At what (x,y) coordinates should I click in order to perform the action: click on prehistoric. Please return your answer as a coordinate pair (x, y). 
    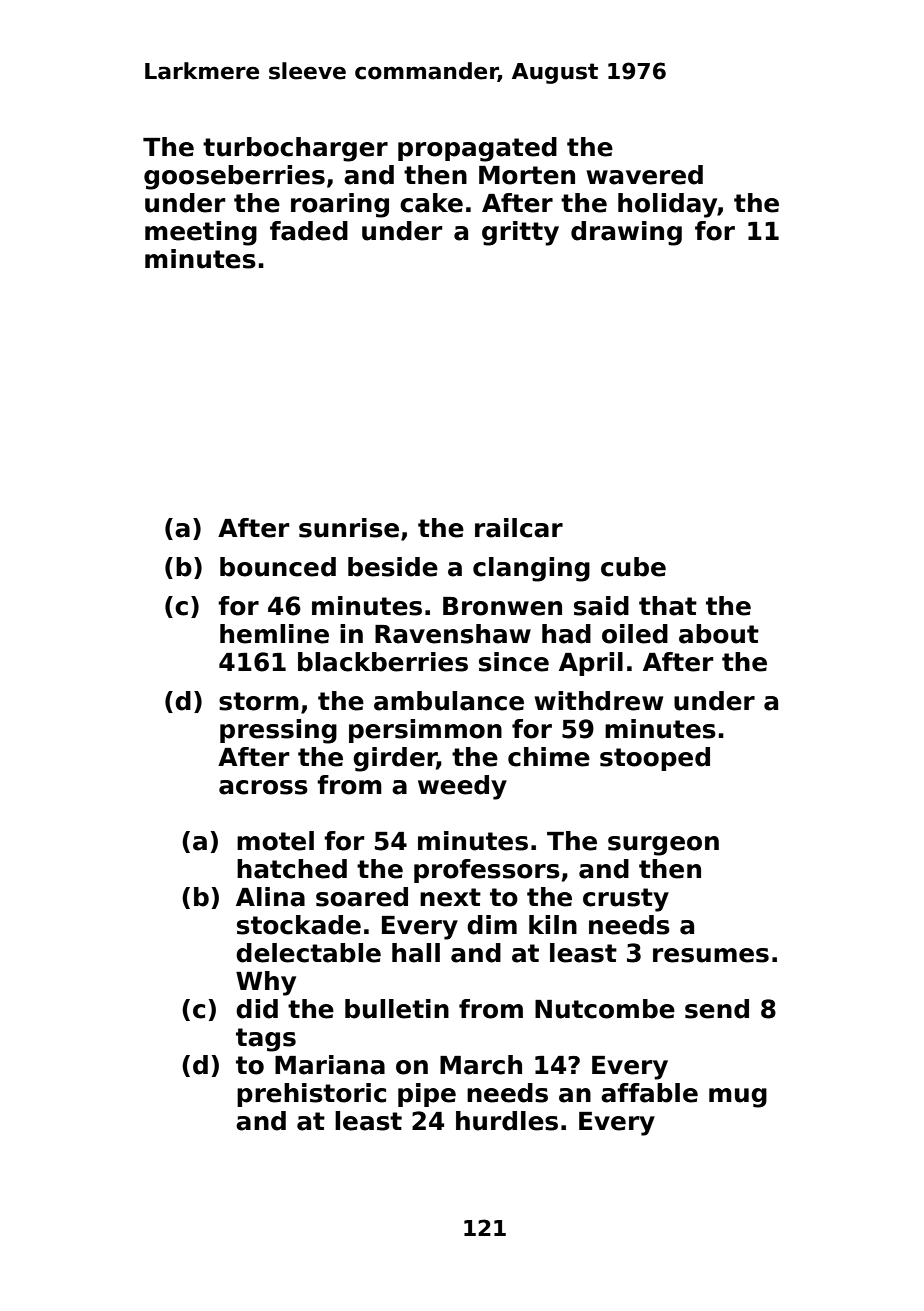
    Looking at the image, I should click on (311, 1095).
